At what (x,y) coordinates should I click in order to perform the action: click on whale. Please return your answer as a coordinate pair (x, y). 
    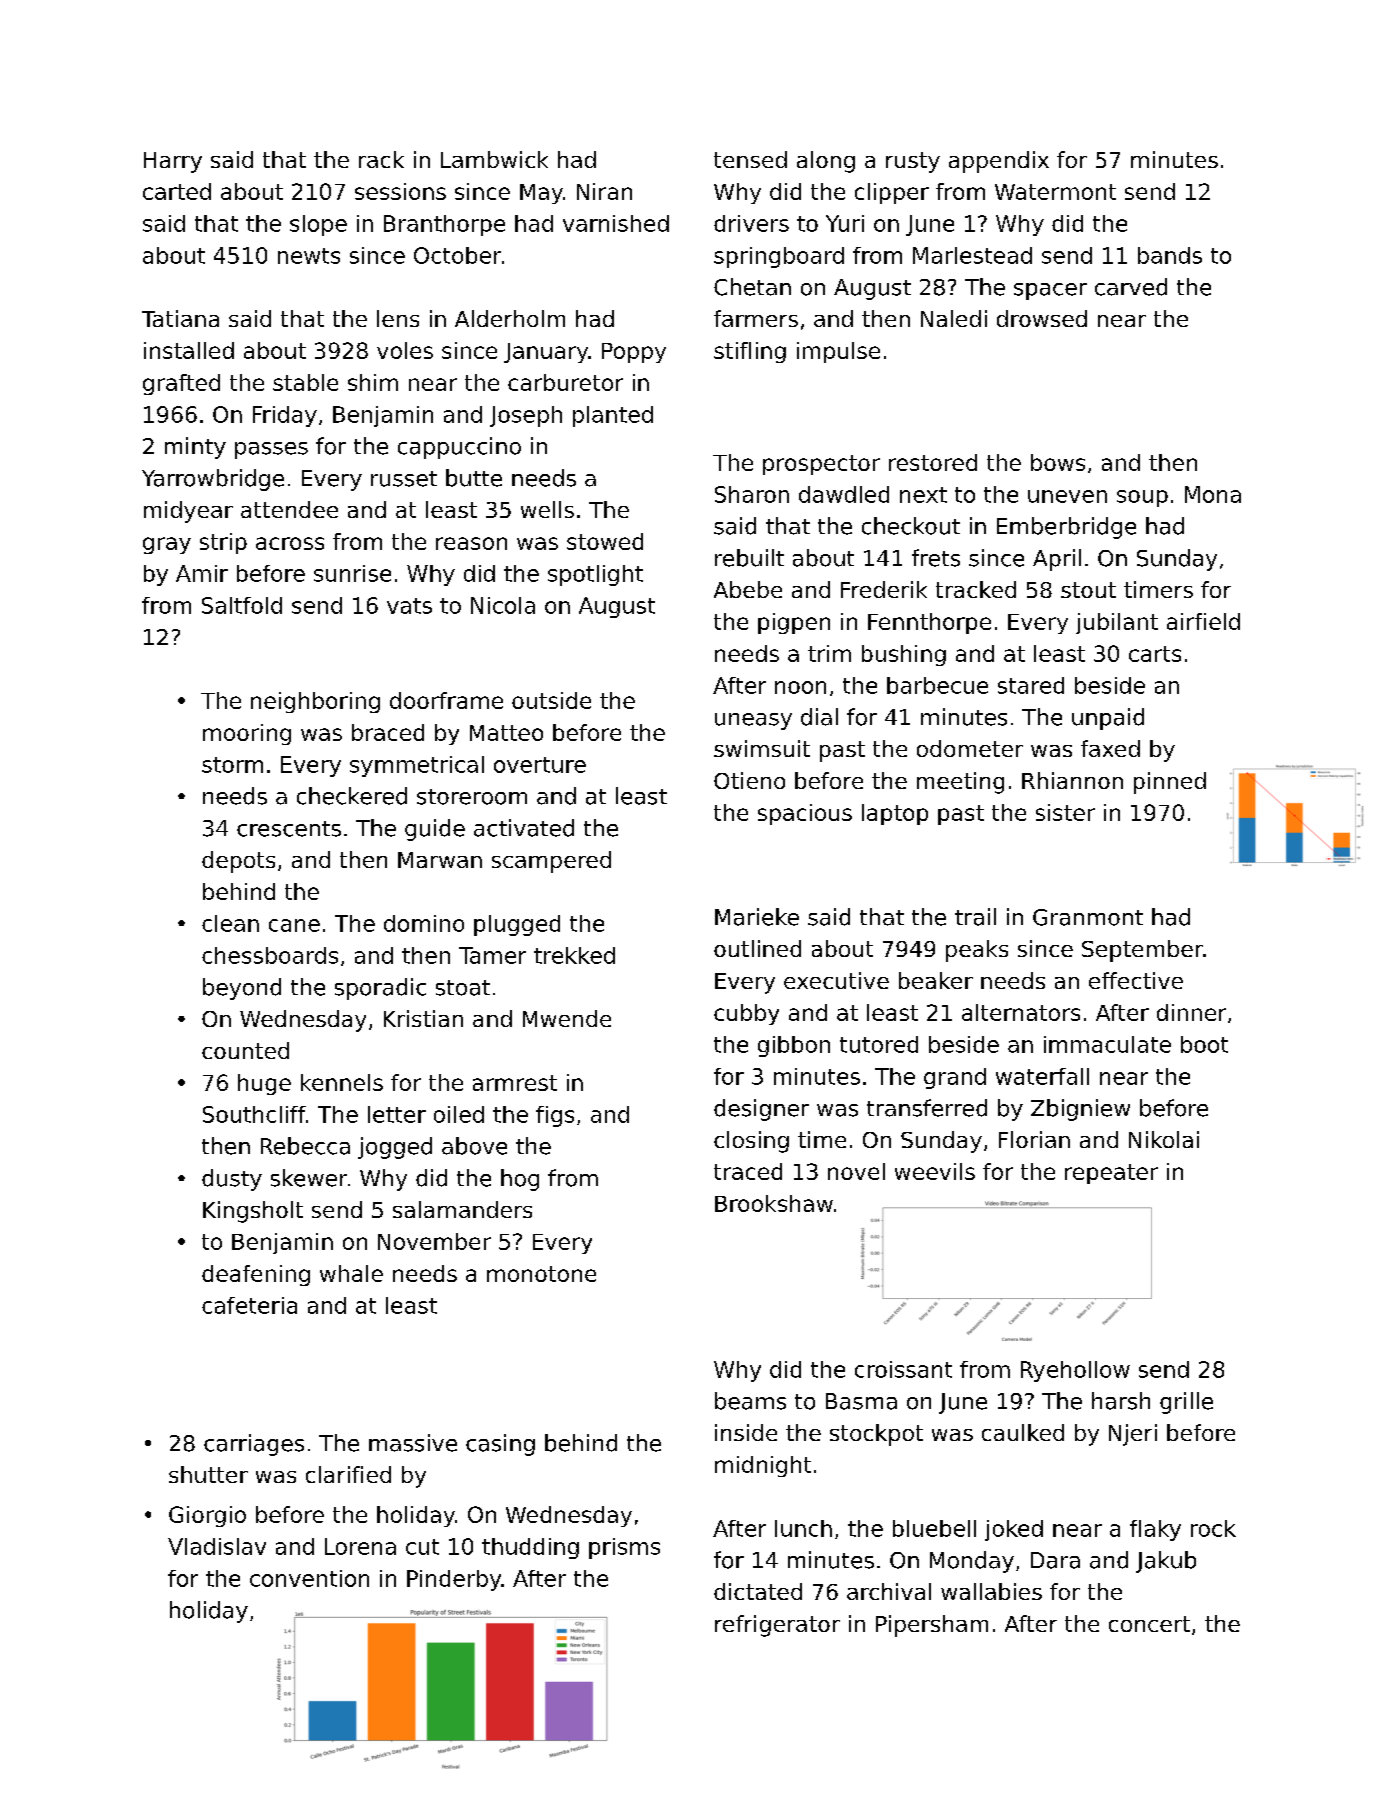
    Looking at the image, I should click on (351, 1273).
